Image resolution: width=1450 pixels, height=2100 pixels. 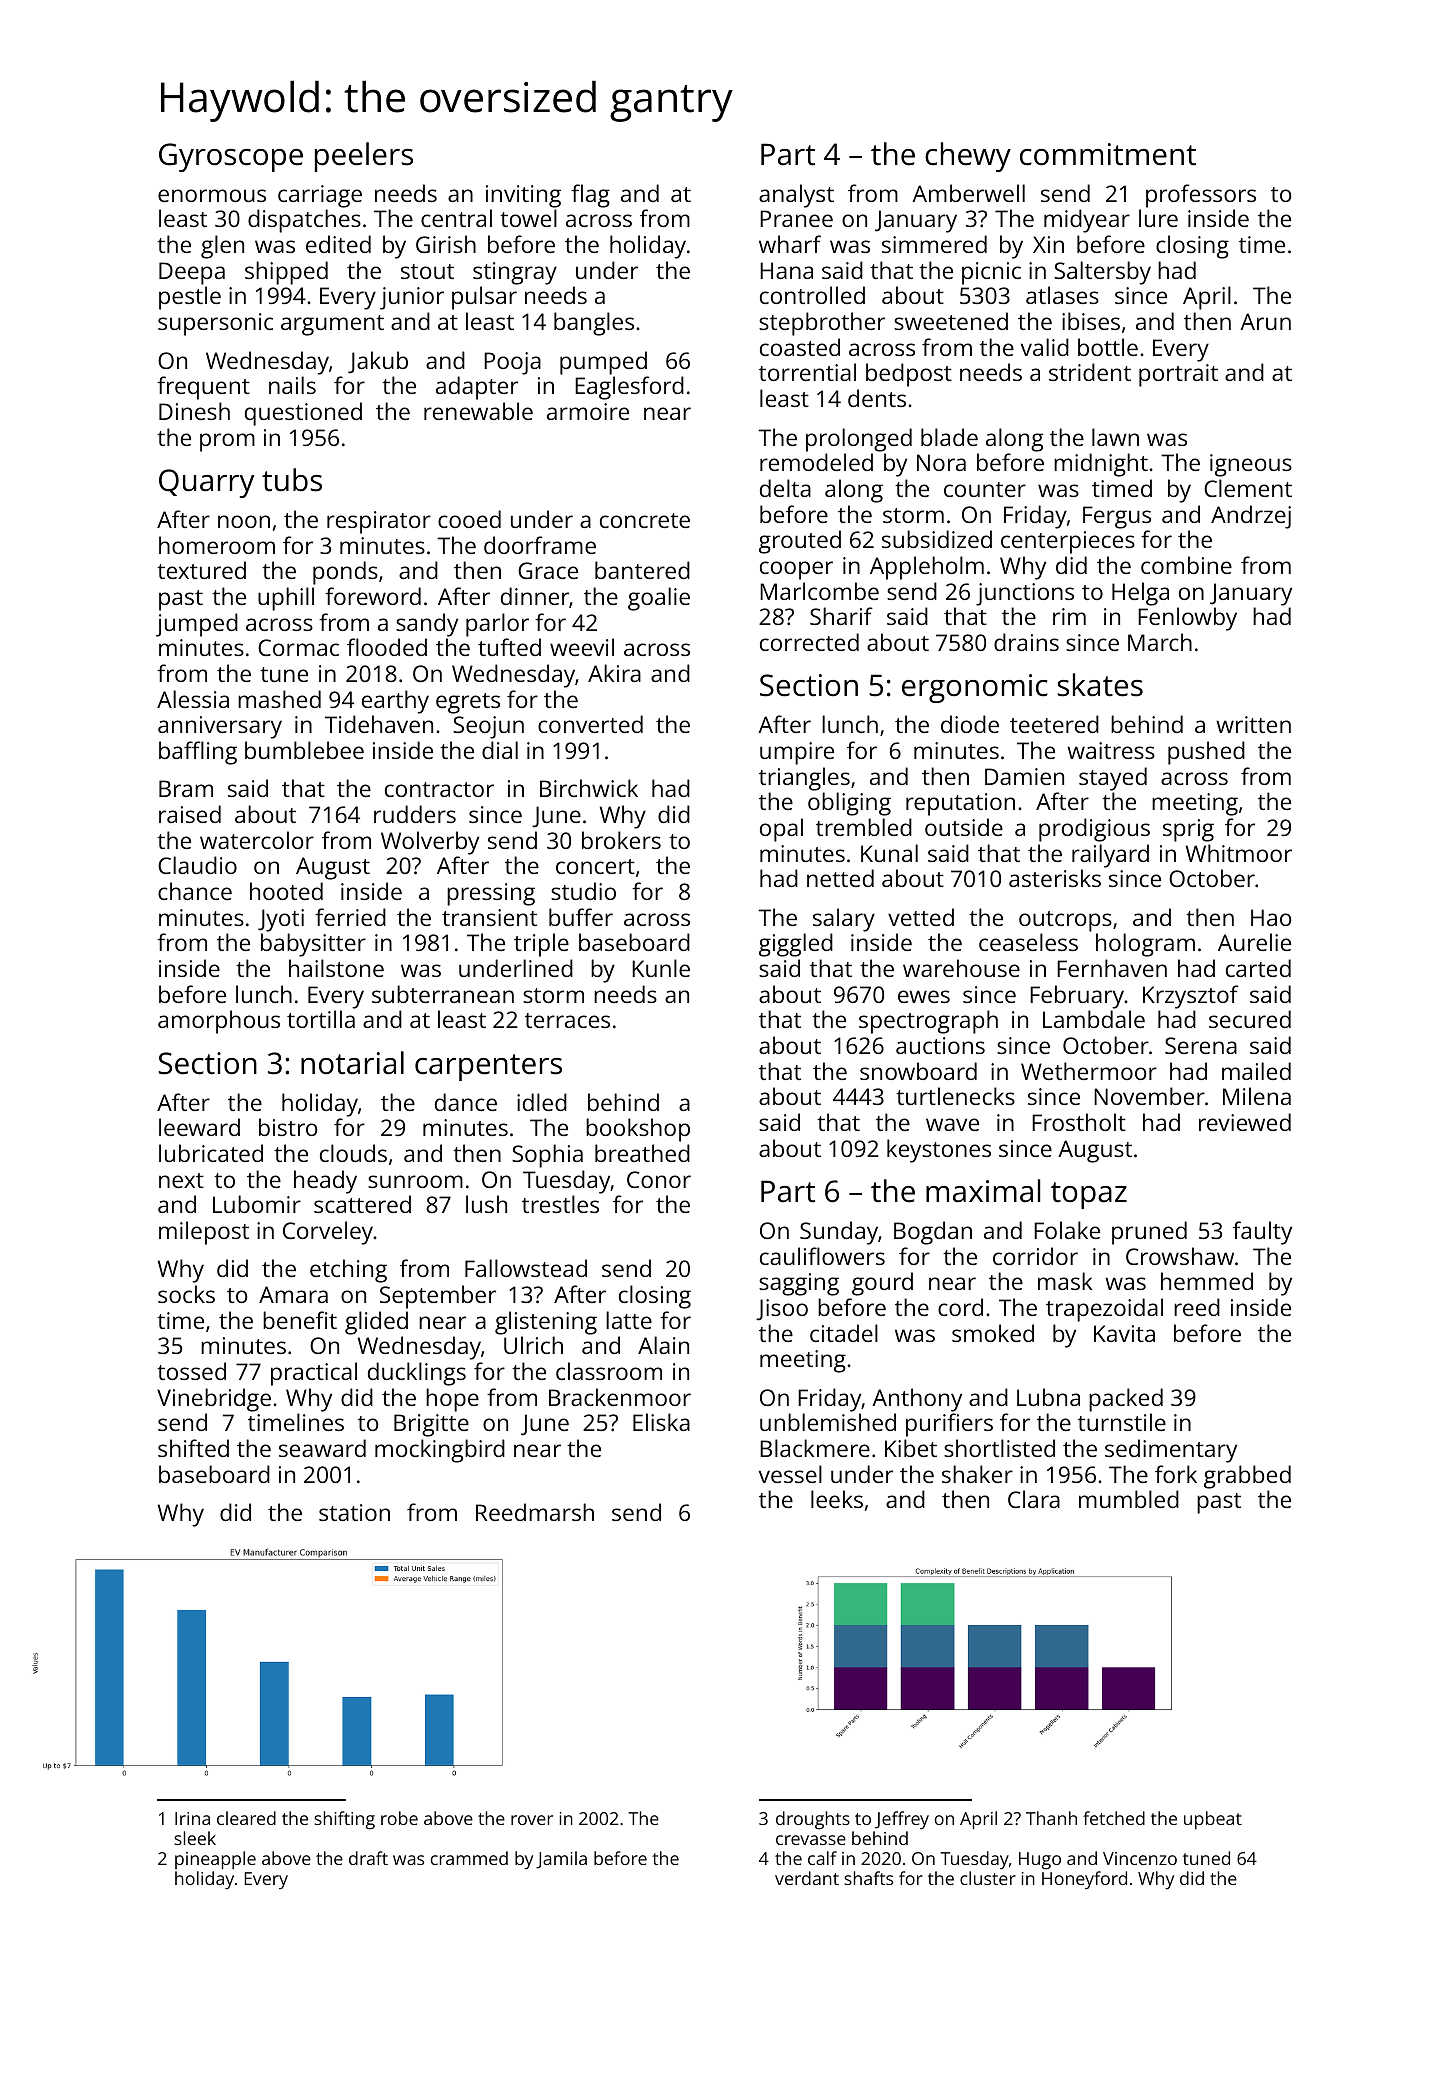 What do you see at coordinates (822, 324) in the image?
I see `stepbrother` at bounding box center [822, 324].
